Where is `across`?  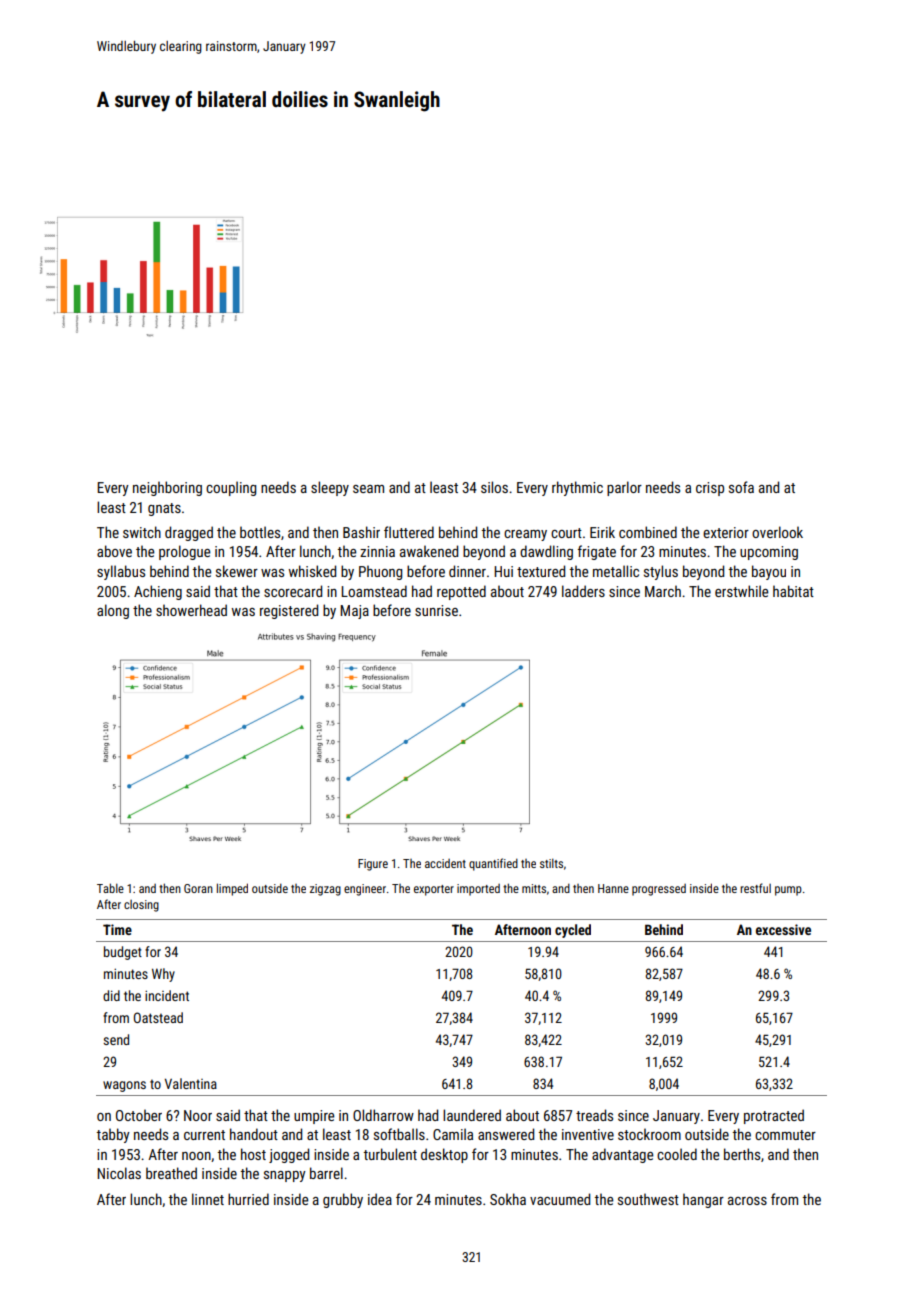
across is located at coordinates (747, 1201).
